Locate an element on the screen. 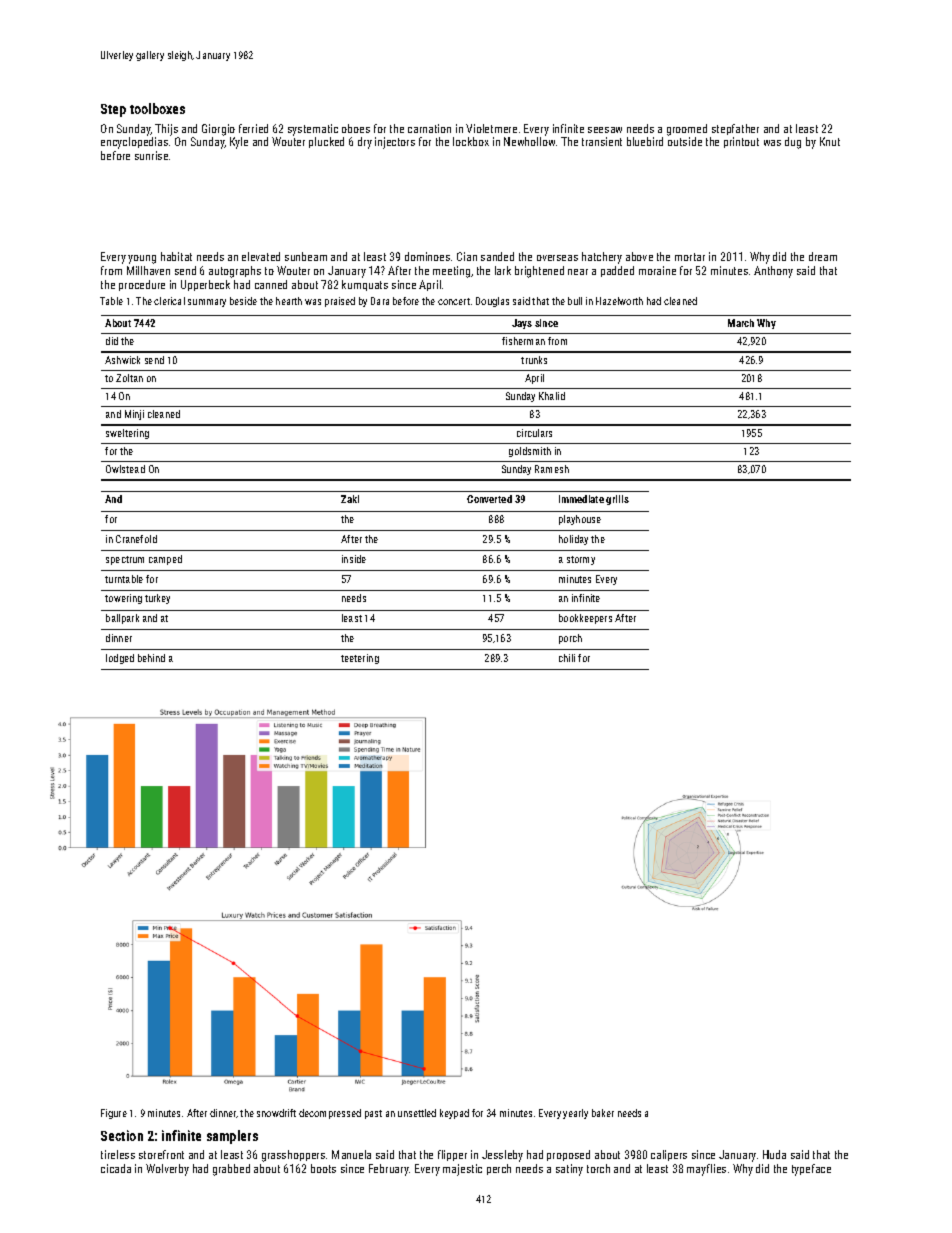  toolboxes is located at coordinates (157, 108).
